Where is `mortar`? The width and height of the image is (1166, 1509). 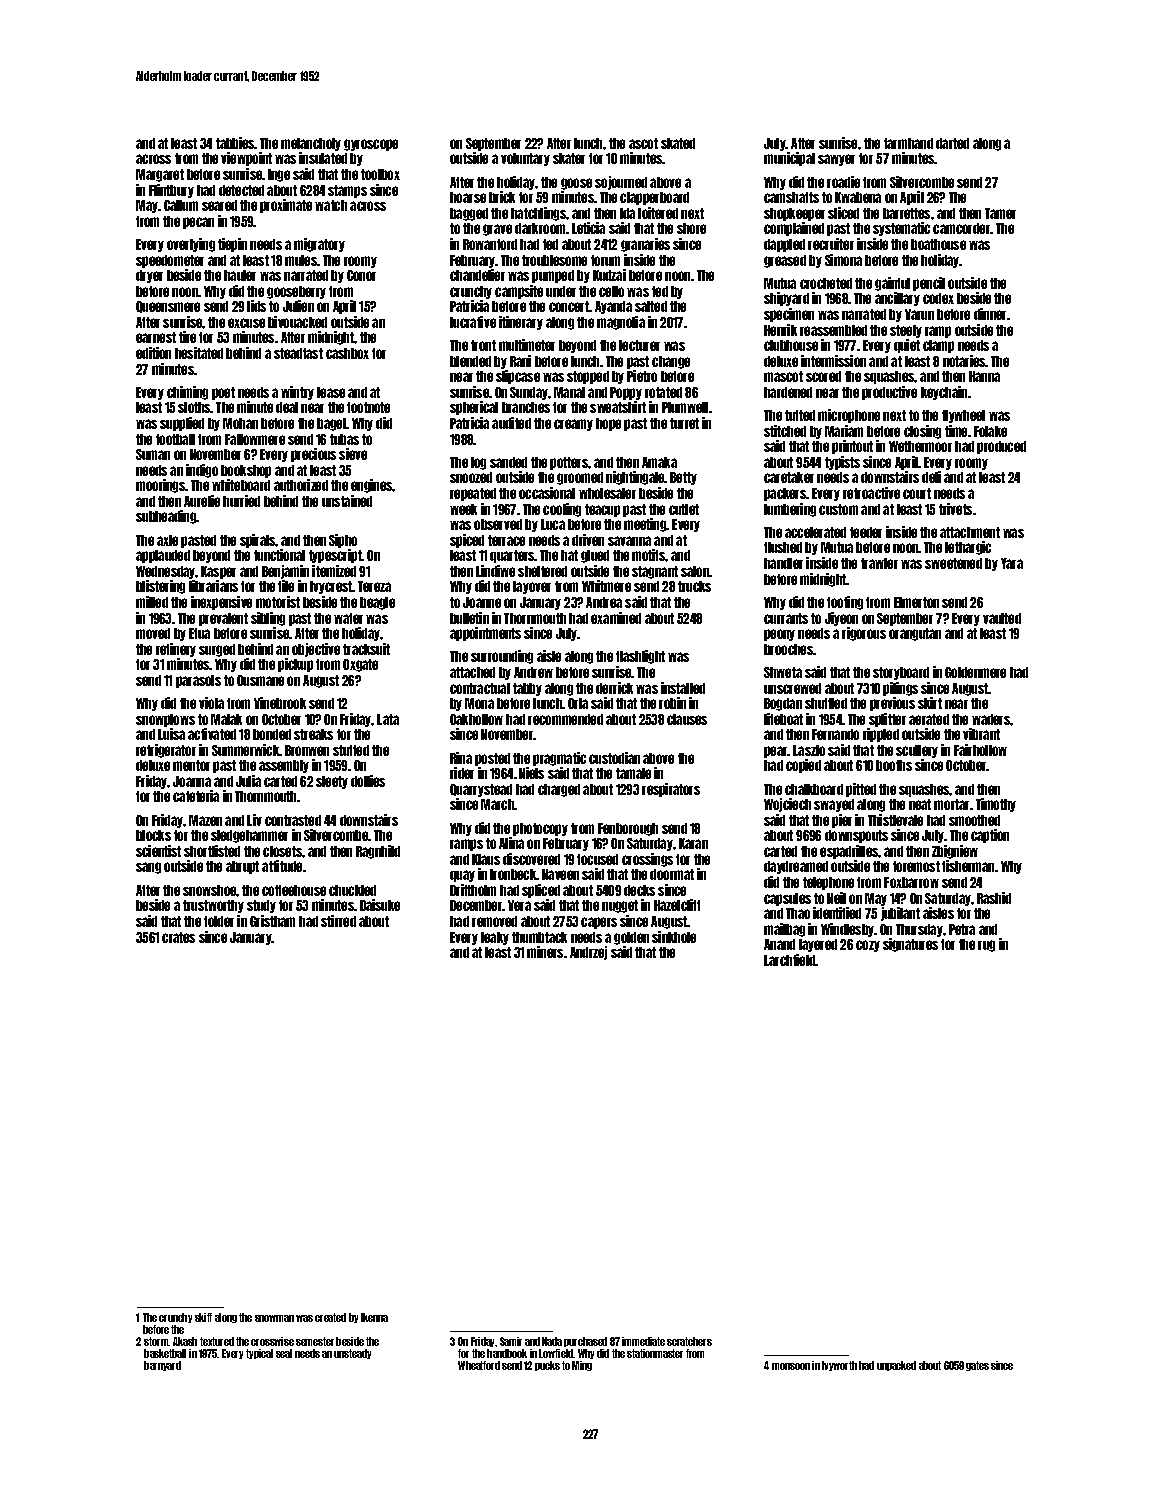 mortar is located at coordinates (951, 804).
